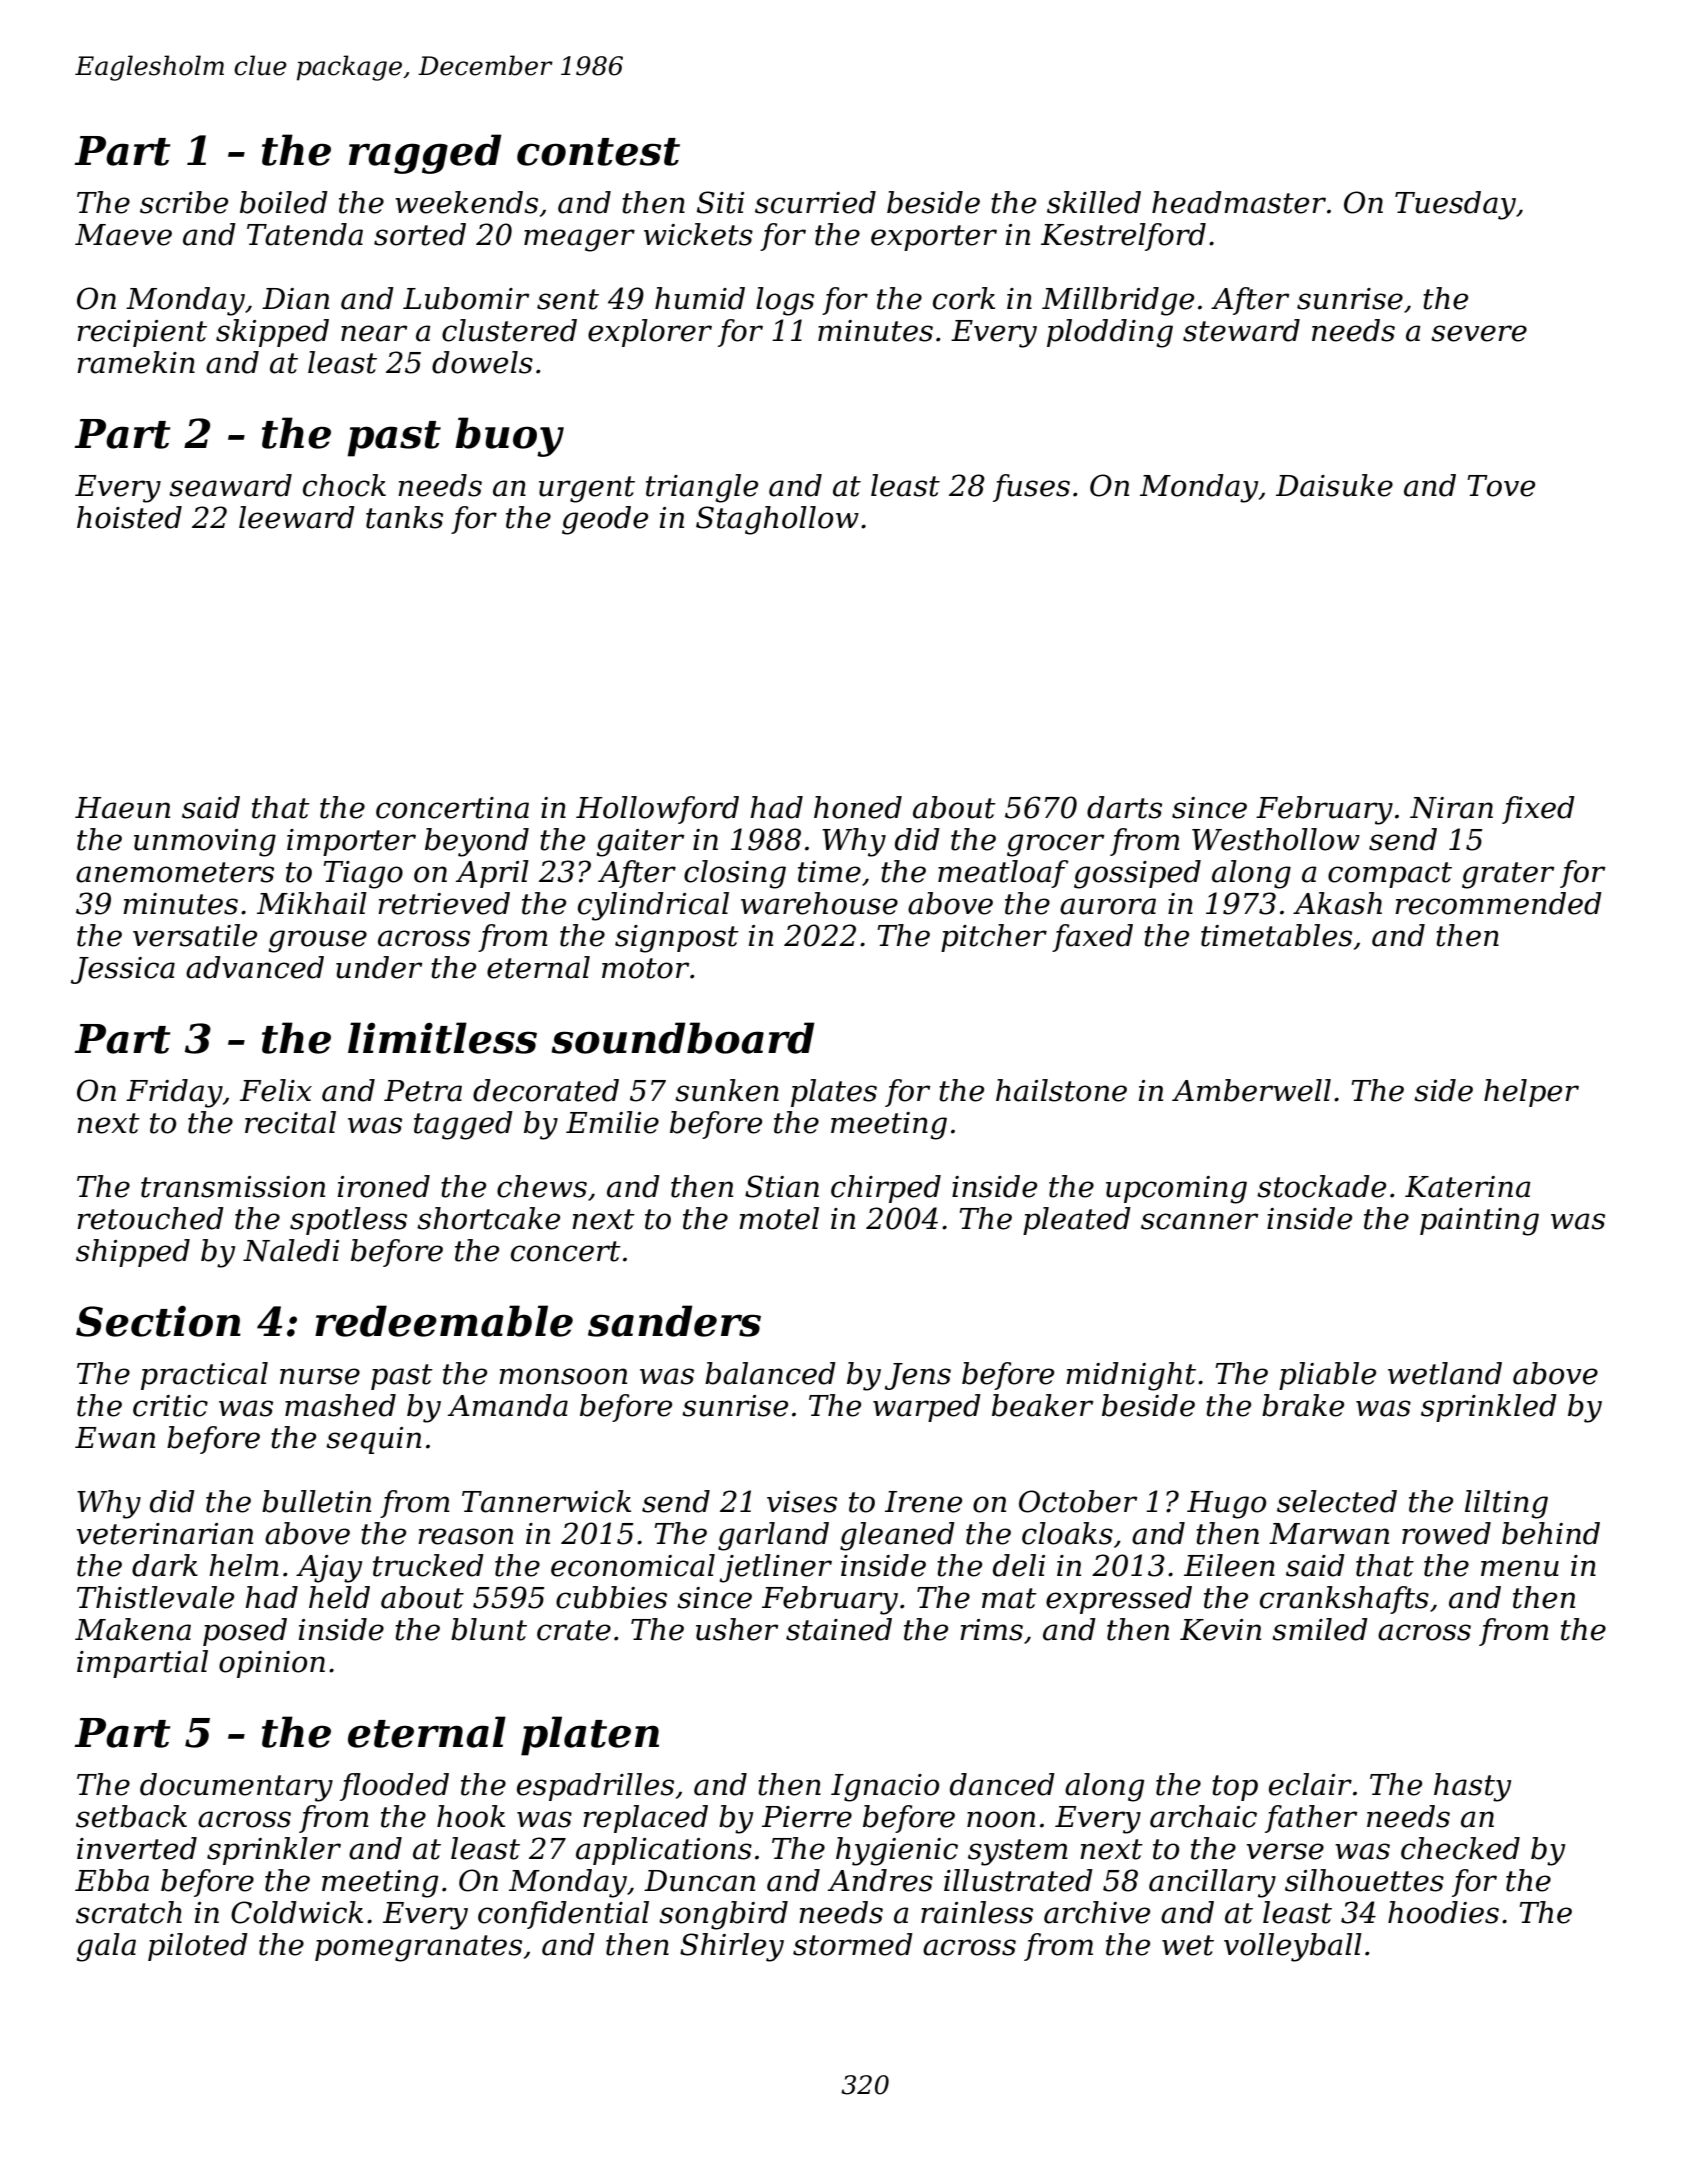 Image resolution: width=1683 pixels, height=2178 pixels. What do you see at coordinates (418, 1948) in the screenshot?
I see `pomegranates` at bounding box center [418, 1948].
